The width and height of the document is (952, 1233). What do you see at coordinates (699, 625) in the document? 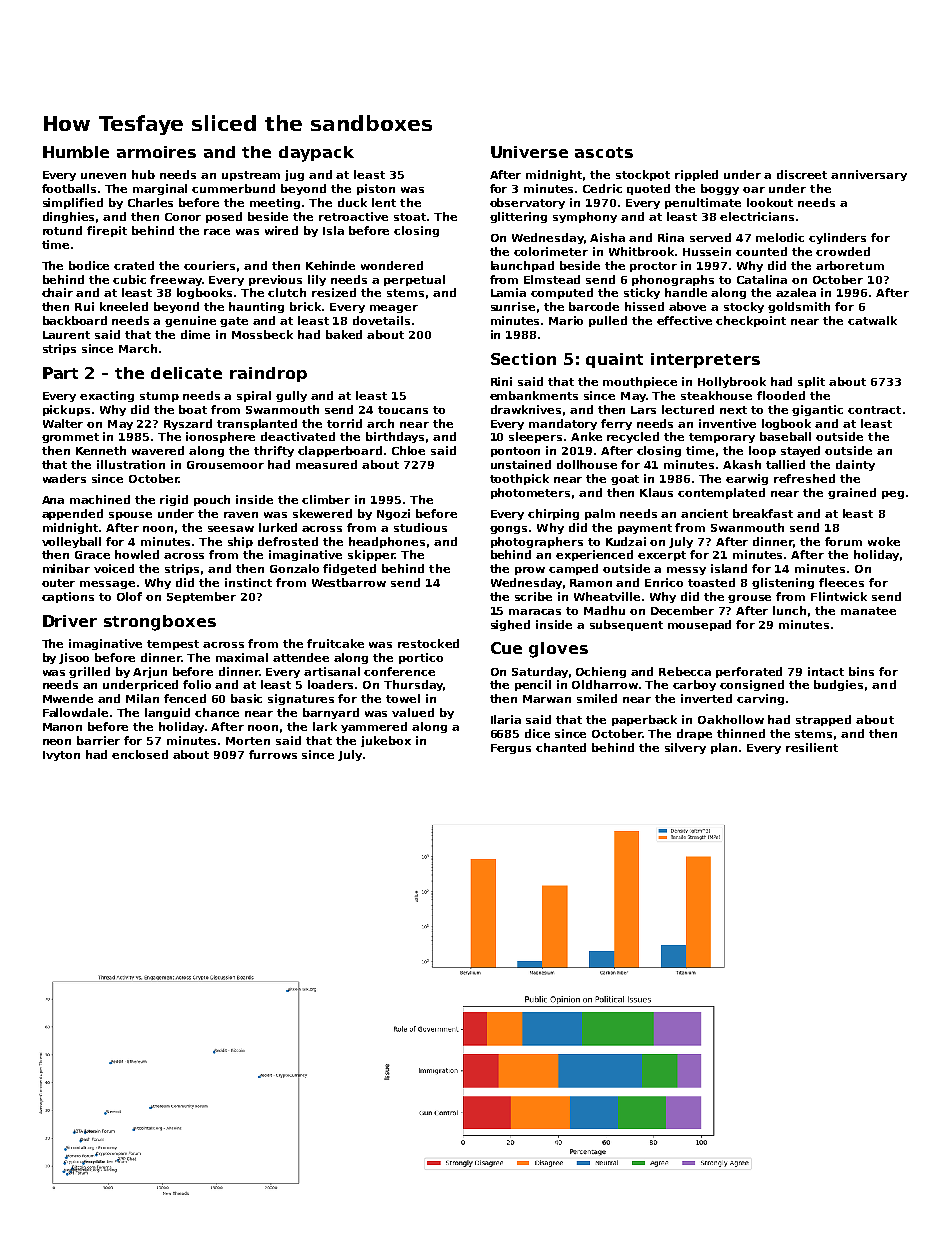
I see `mousepad` at bounding box center [699, 625].
